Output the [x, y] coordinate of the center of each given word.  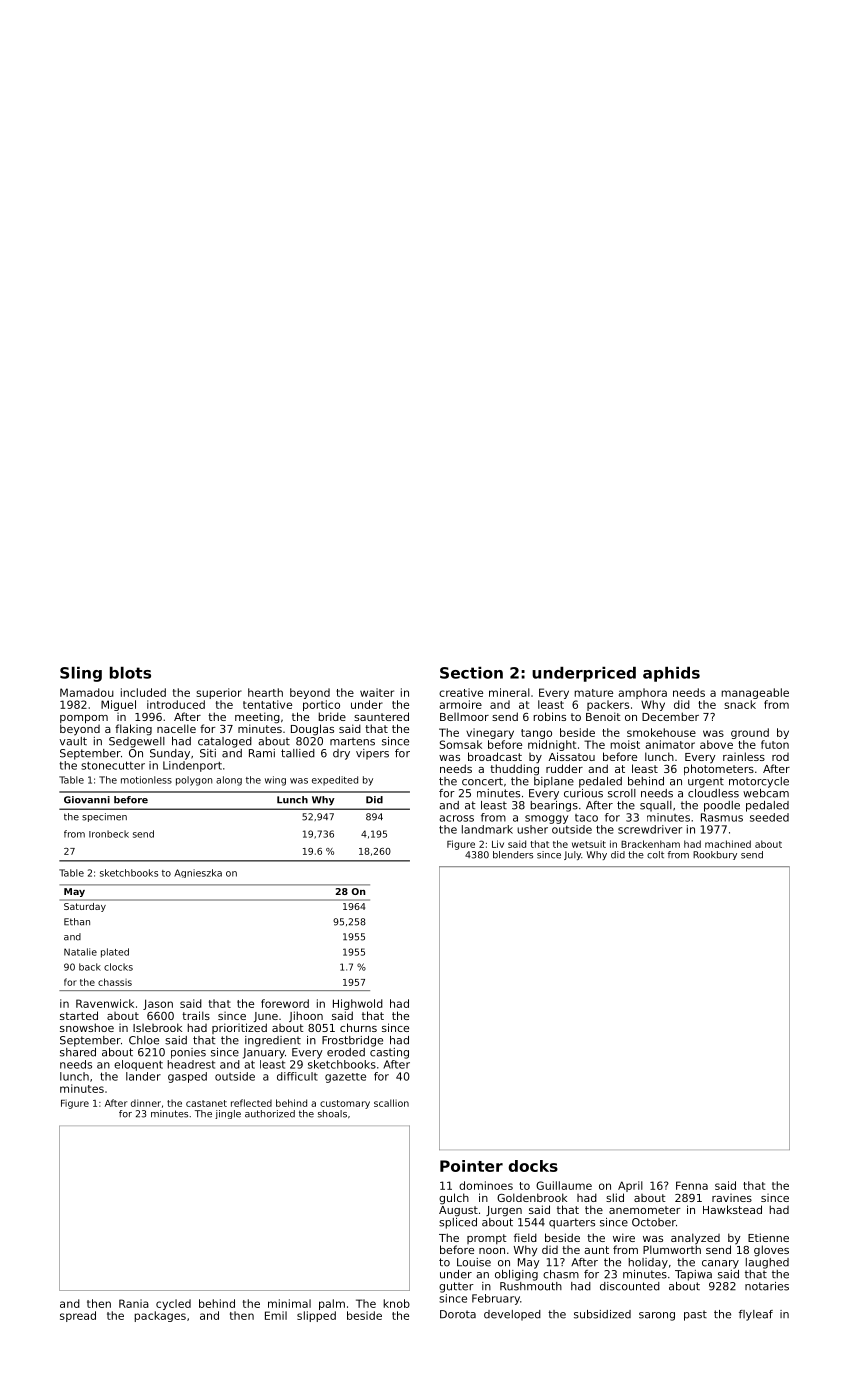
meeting [257, 718]
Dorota [458, 1314]
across [456, 818]
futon [775, 744]
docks [533, 1166]
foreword [285, 1003]
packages [160, 1316]
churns [358, 1027]
